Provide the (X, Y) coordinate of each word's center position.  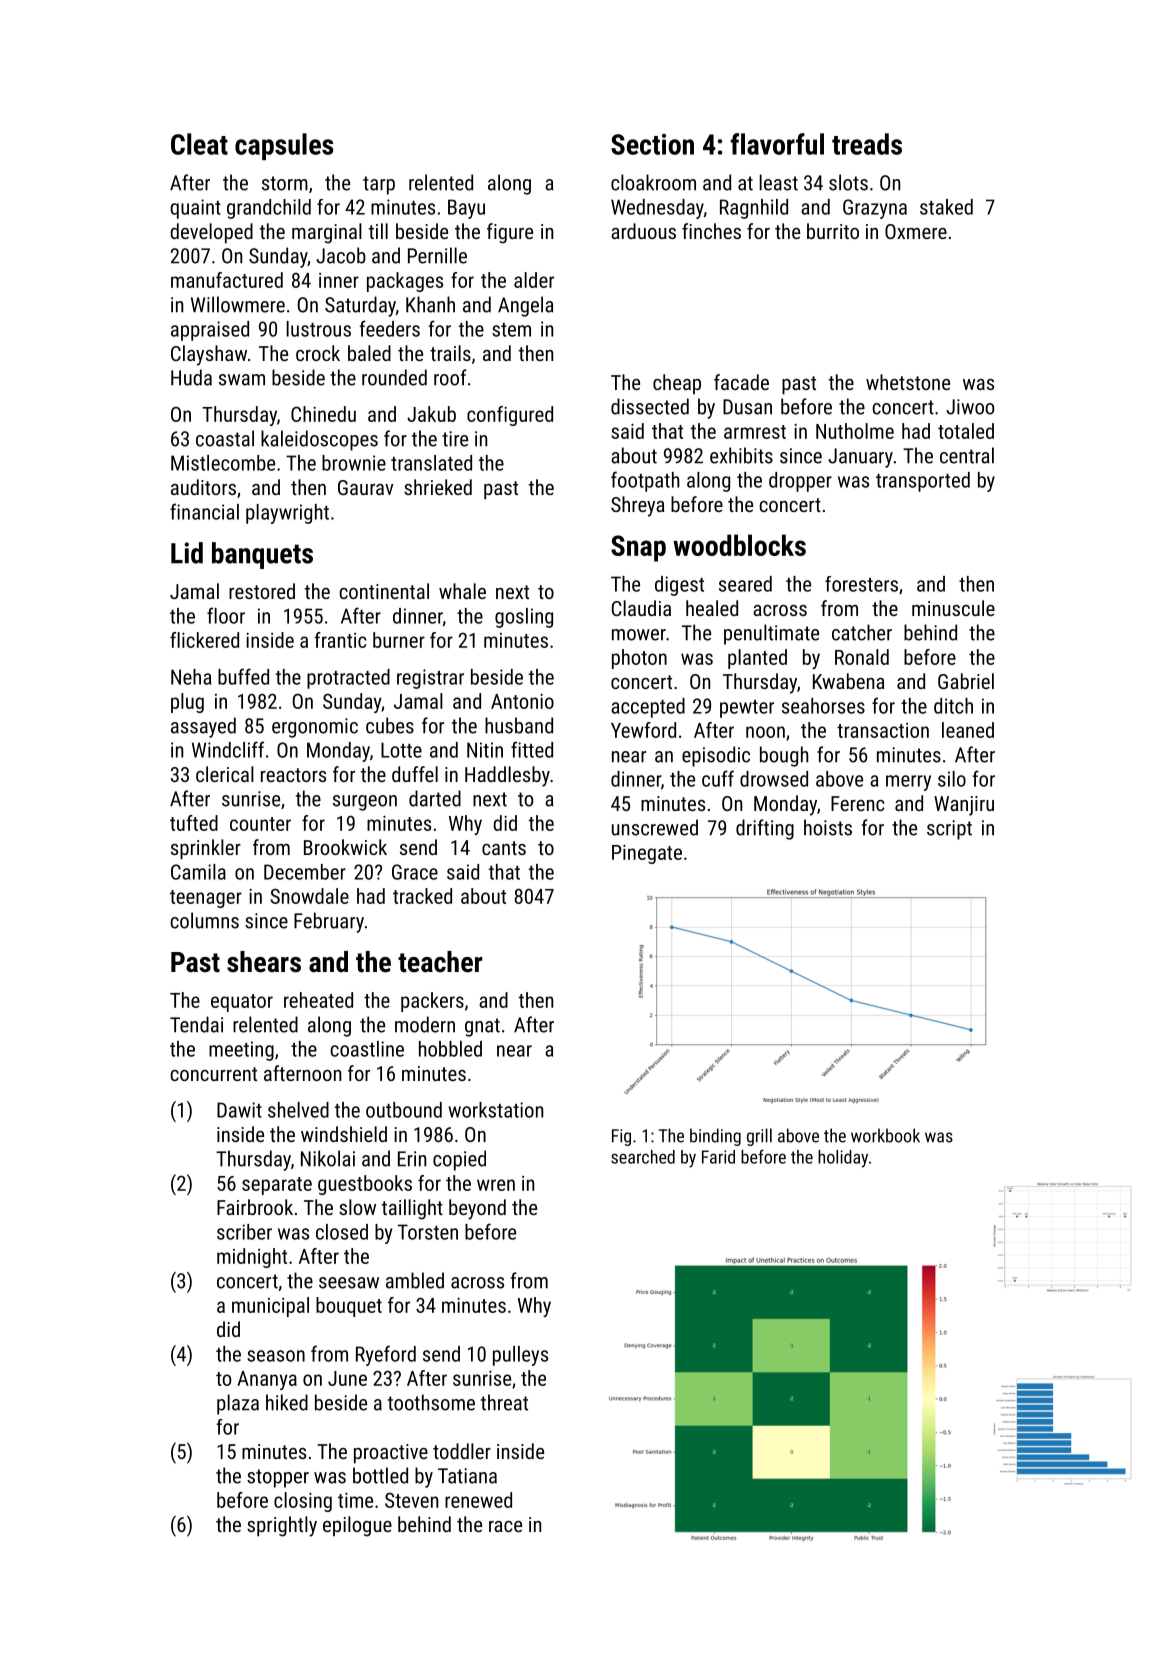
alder (534, 280)
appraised (210, 331)
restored (262, 591)
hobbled (450, 1049)
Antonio (522, 701)
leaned (968, 730)
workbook (885, 1135)
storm (285, 183)
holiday (843, 1159)
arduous (643, 231)
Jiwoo (970, 407)
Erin (412, 1159)
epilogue (357, 1526)
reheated (318, 1000)
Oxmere (916, 231)
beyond (477, 1209)
